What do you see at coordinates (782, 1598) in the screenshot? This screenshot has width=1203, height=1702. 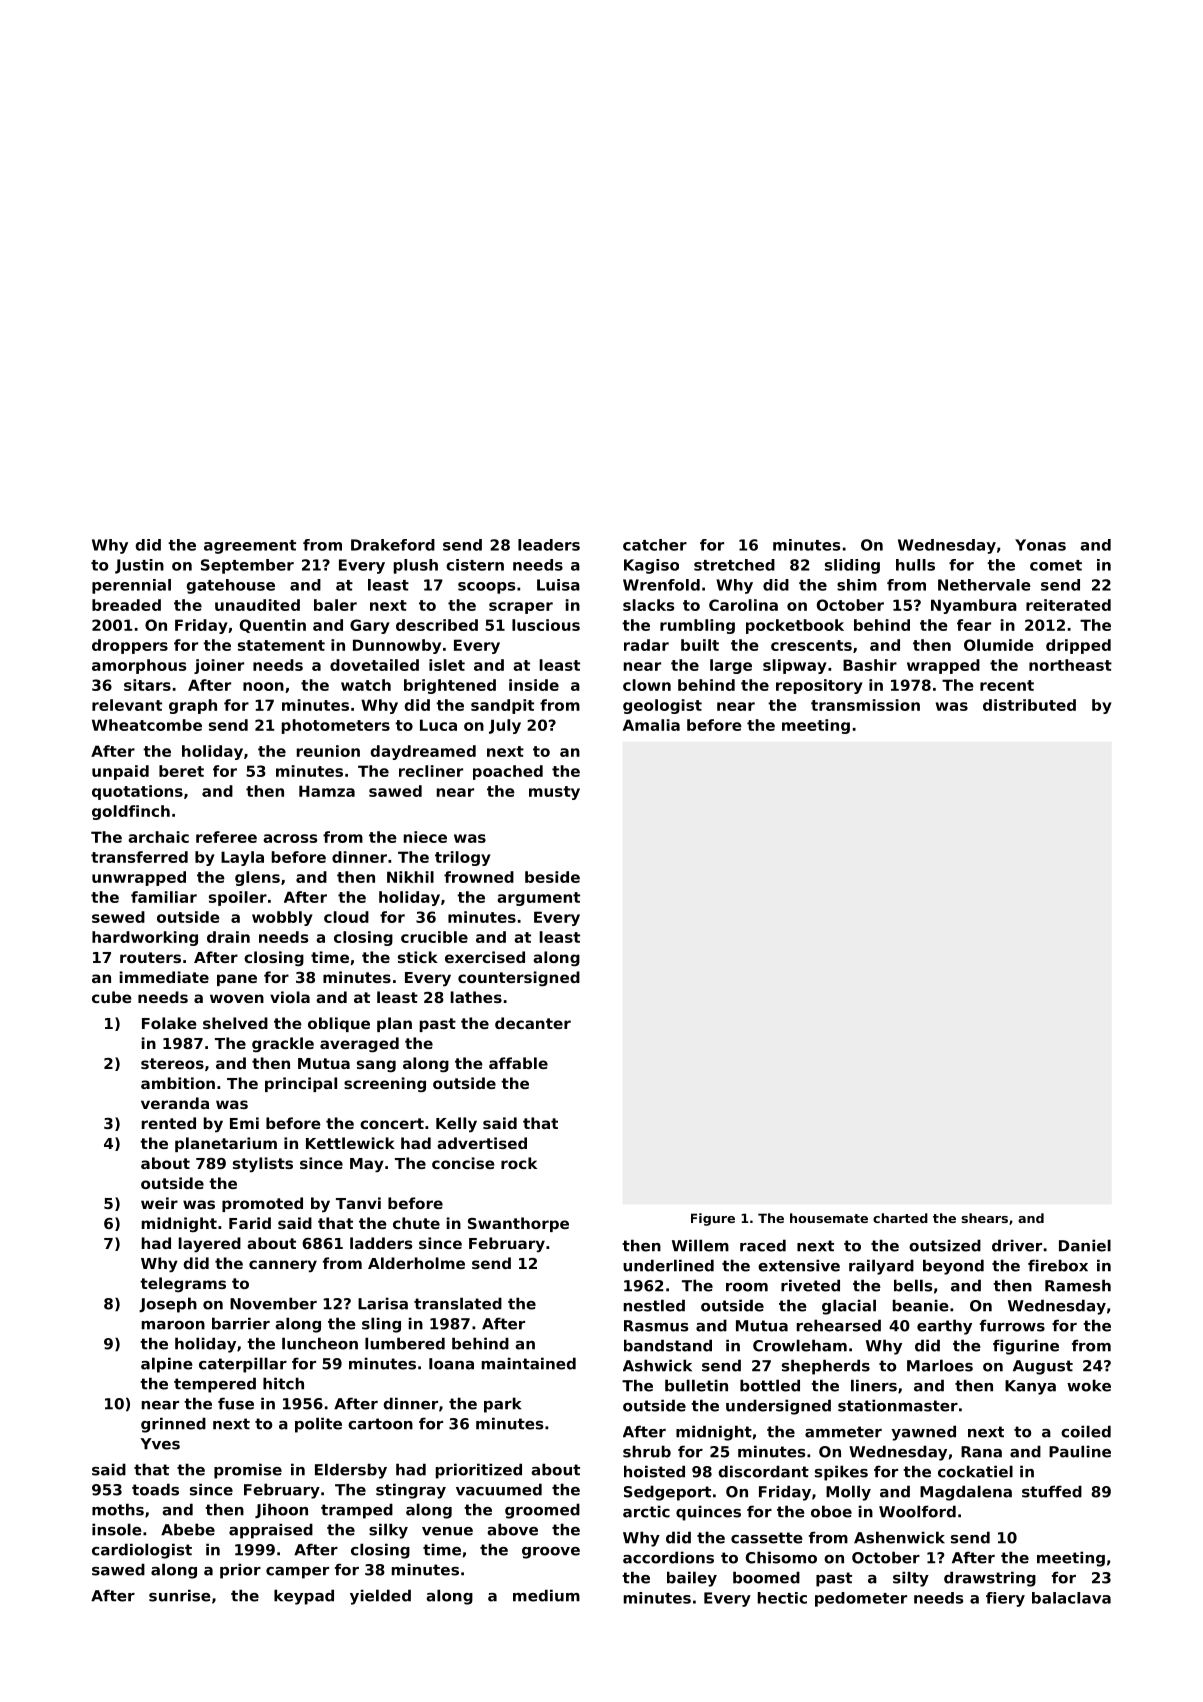 I see `hectic` at bounding box center [782, 1598].
